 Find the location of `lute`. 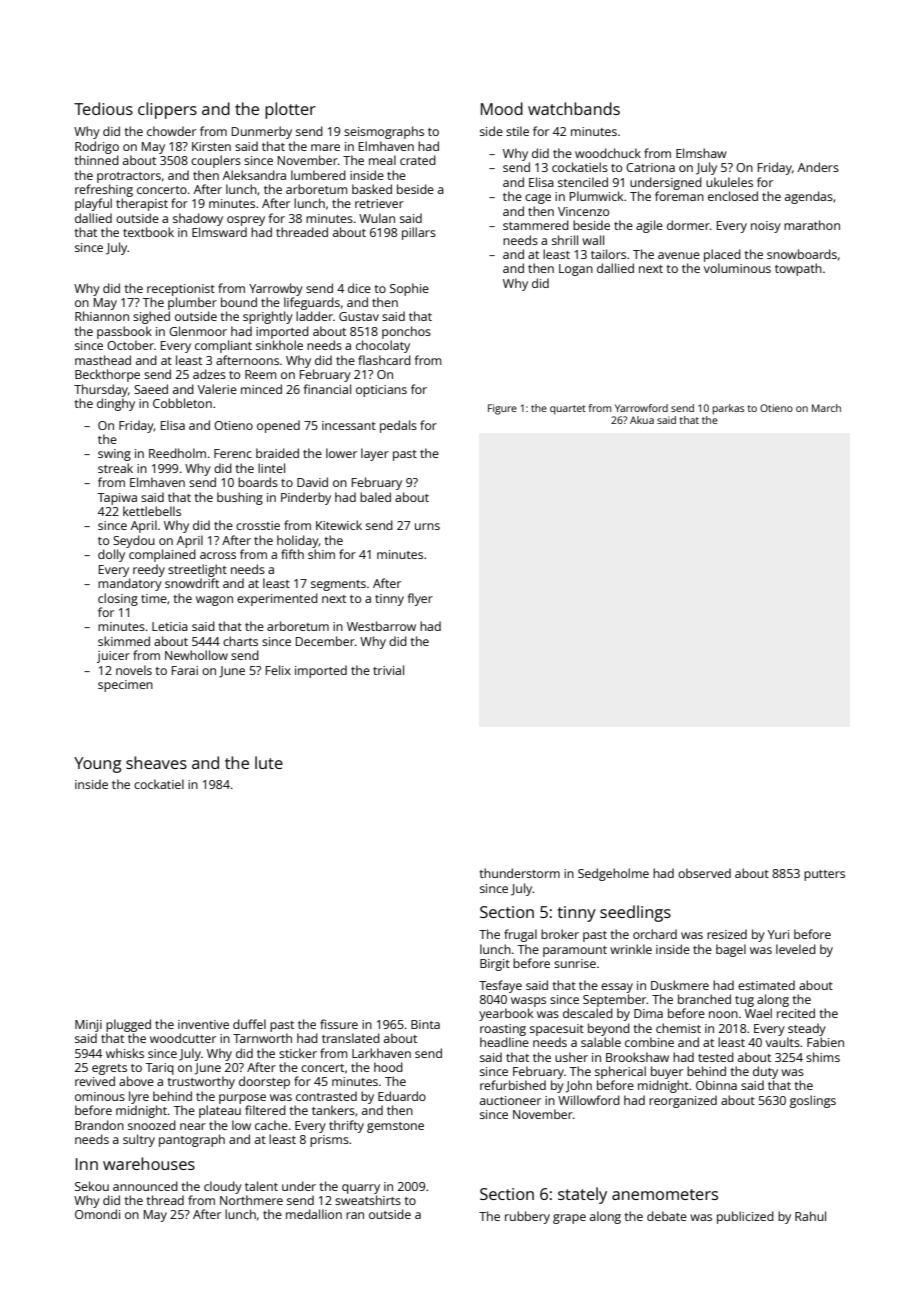

lute is located at coordinates (269, 762).
